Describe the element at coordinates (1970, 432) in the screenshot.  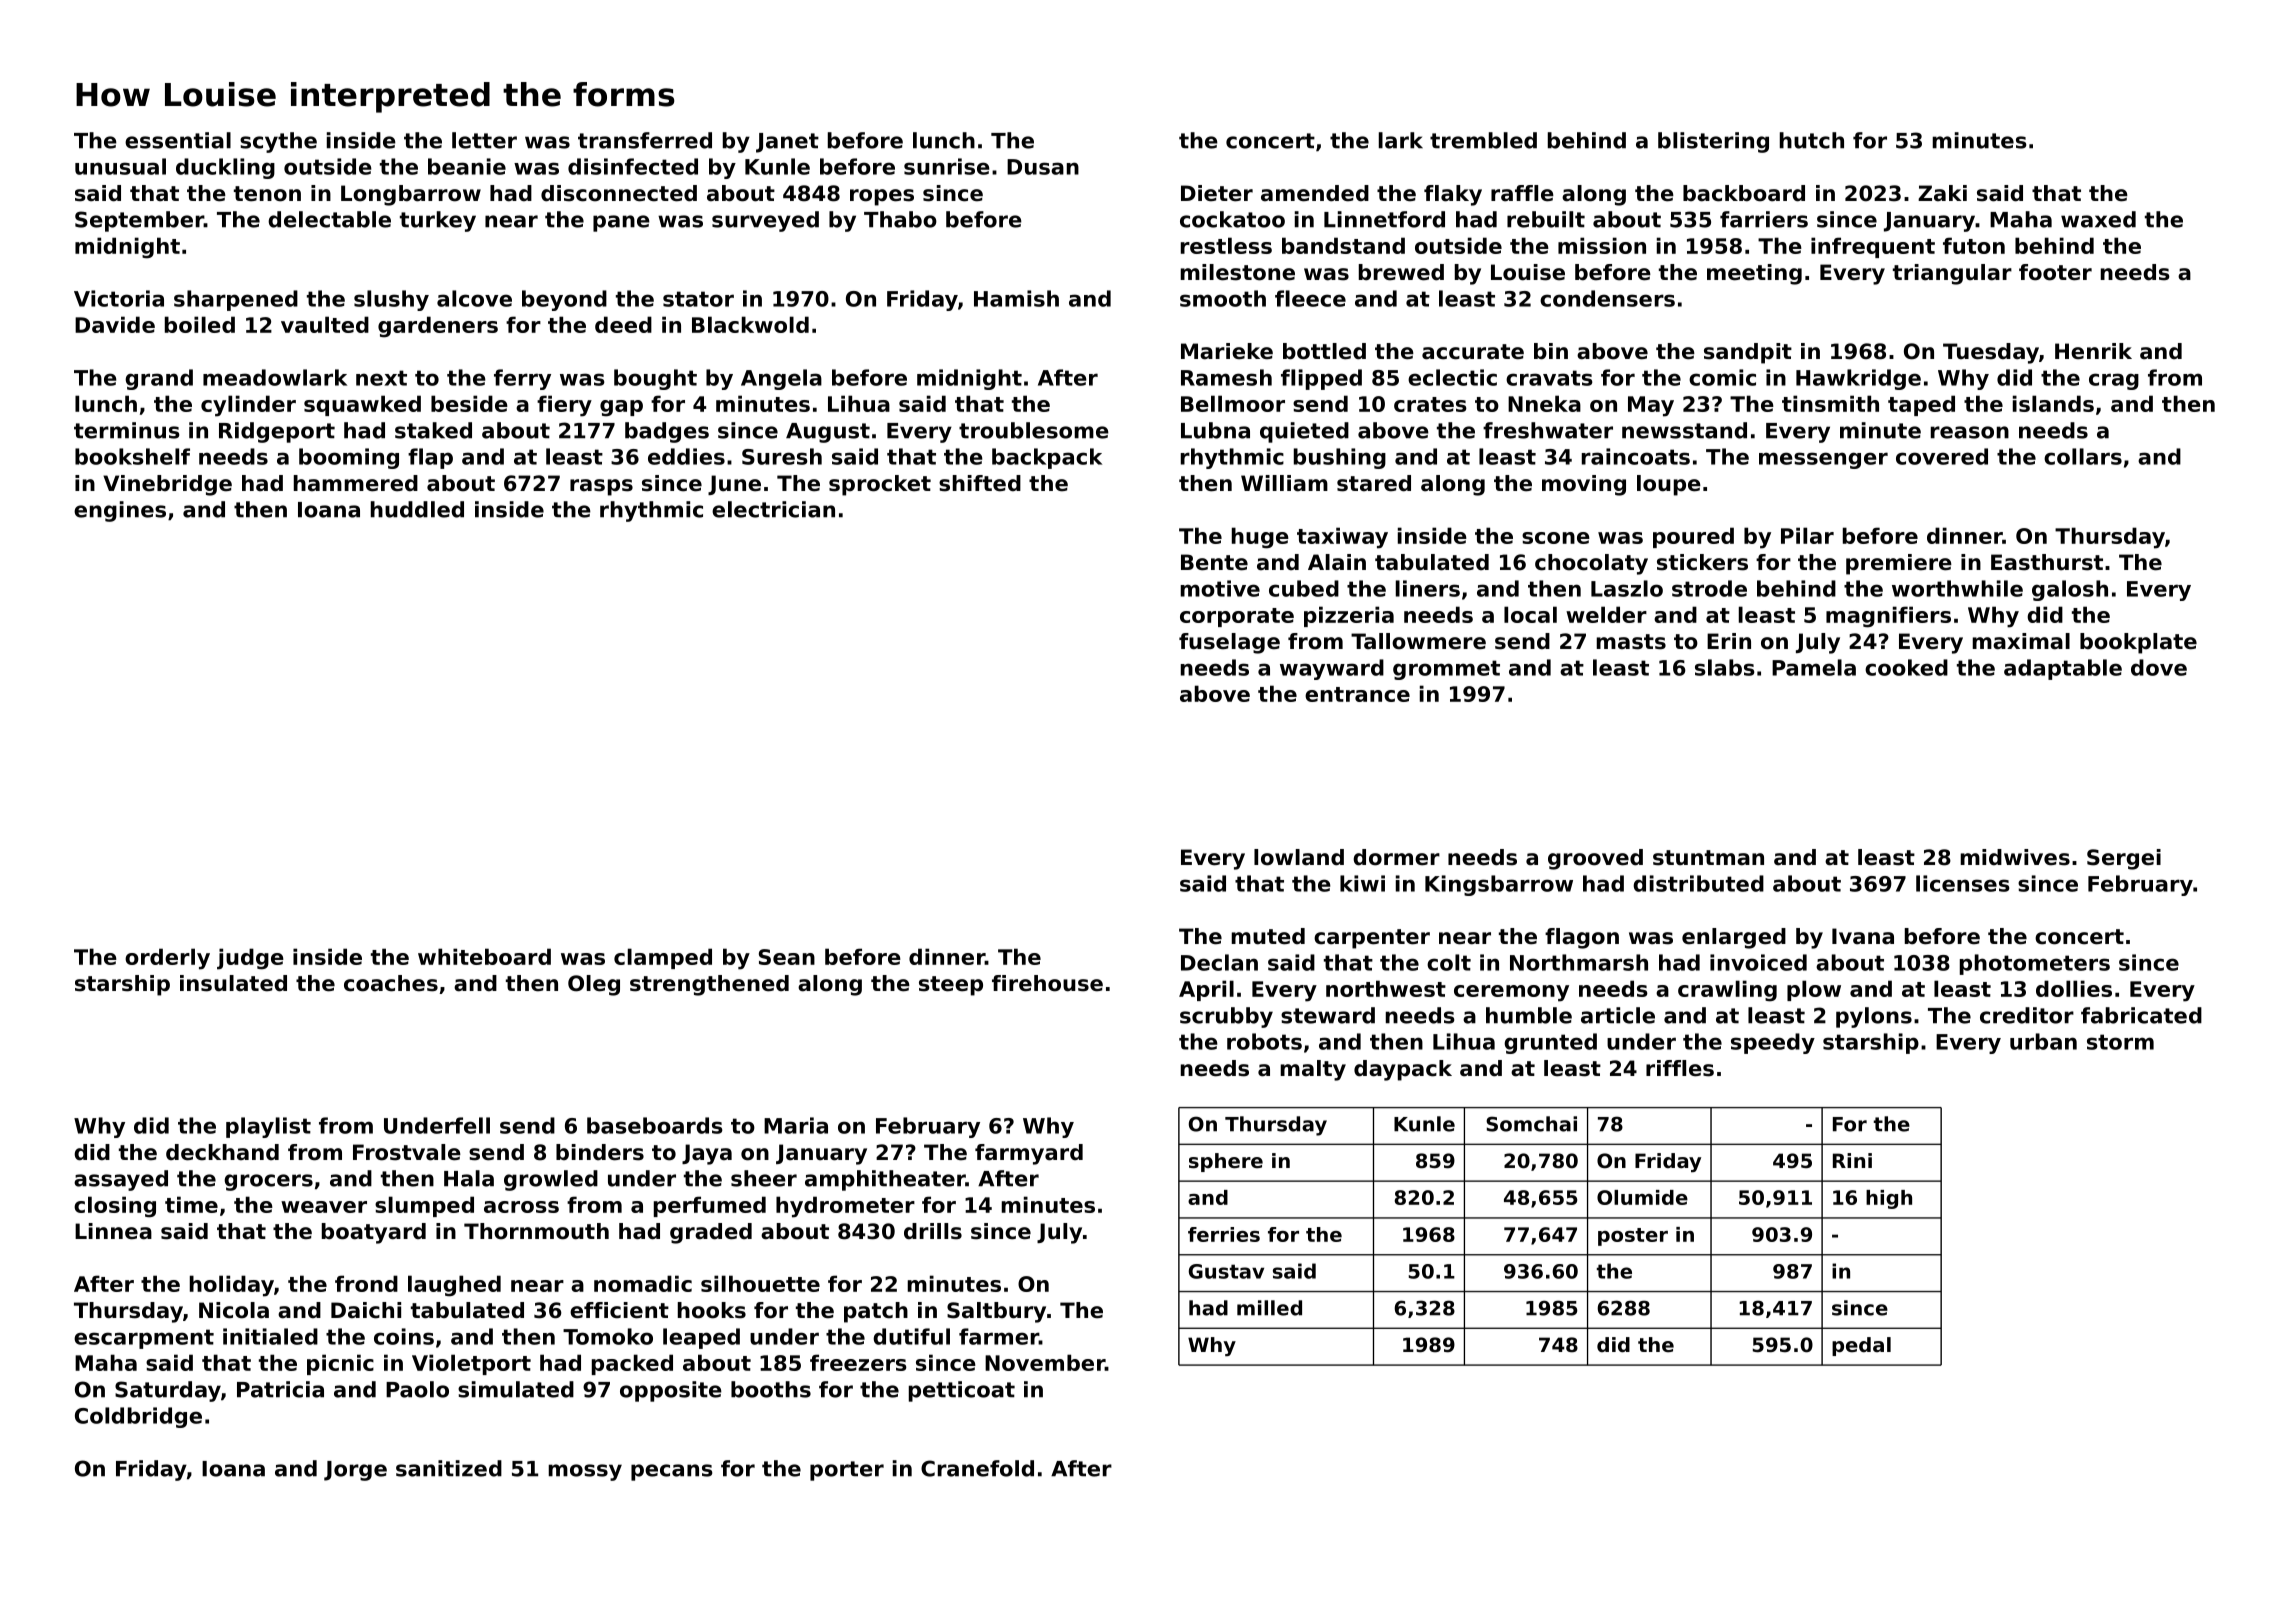
I see `reason` at that location.
